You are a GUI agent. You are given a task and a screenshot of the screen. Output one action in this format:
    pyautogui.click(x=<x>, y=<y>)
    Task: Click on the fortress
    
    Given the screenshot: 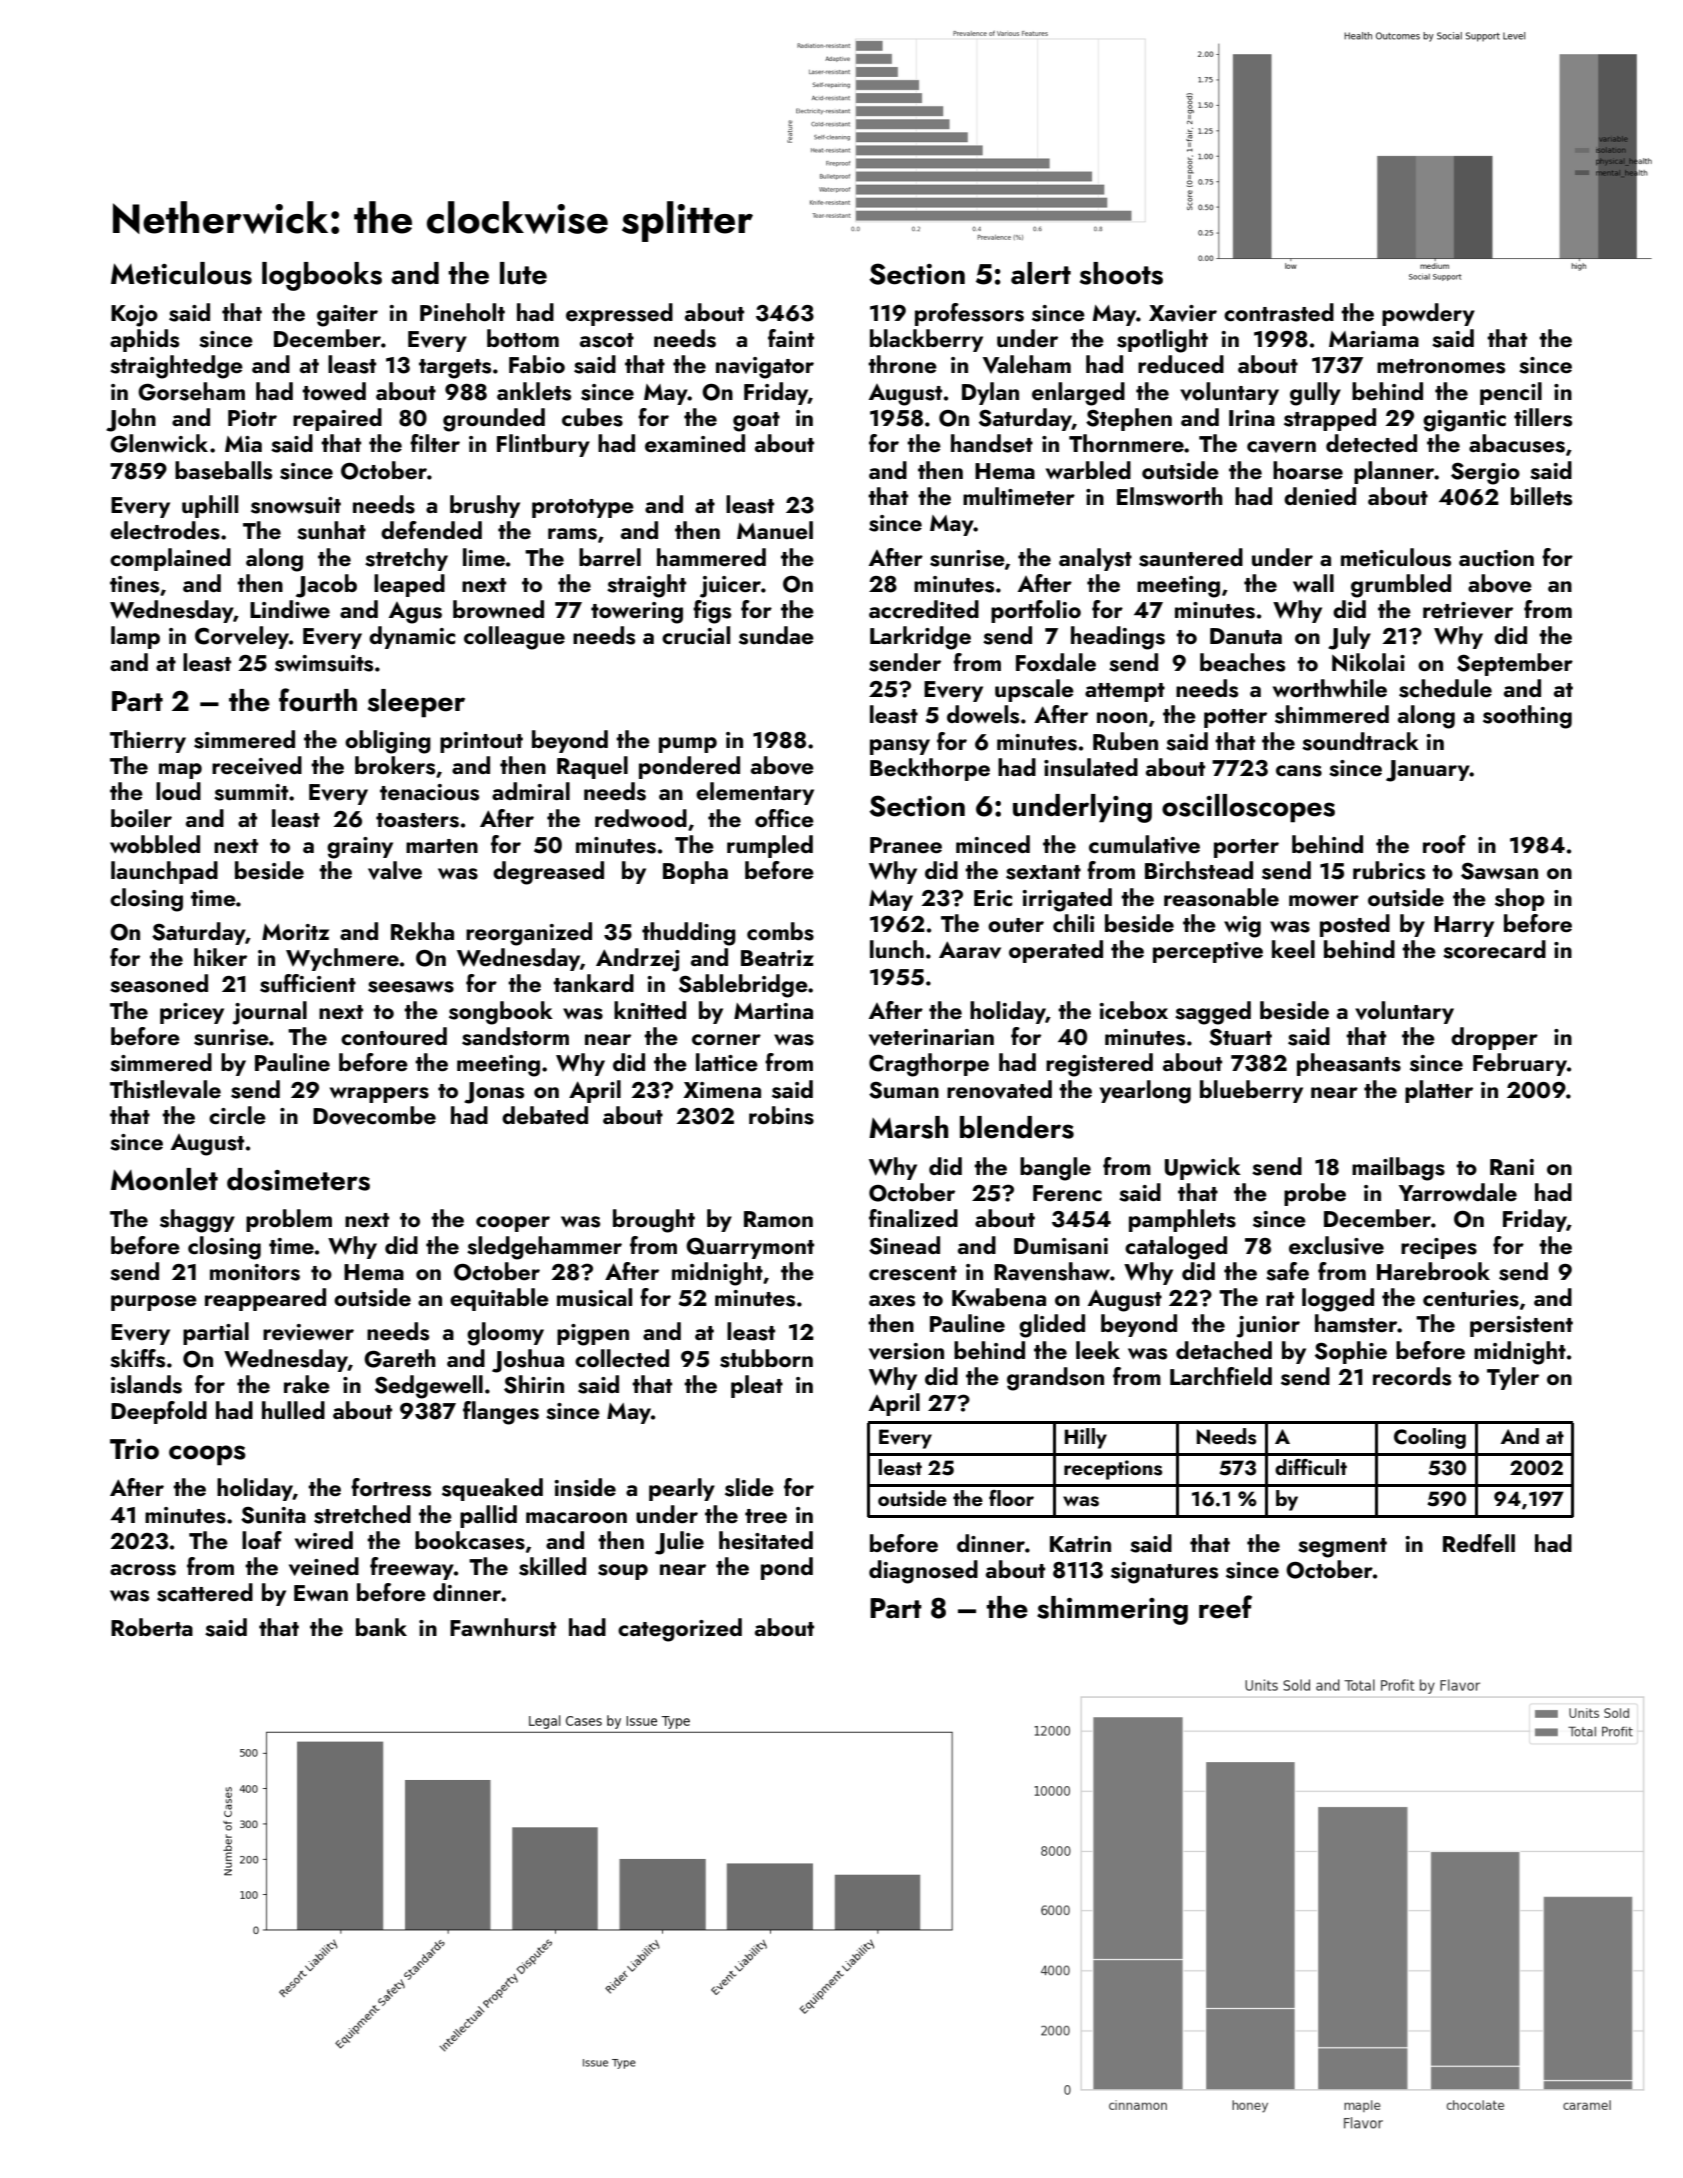 What is the action you would take?
    pyautogui.click(x=391, y=1487)
